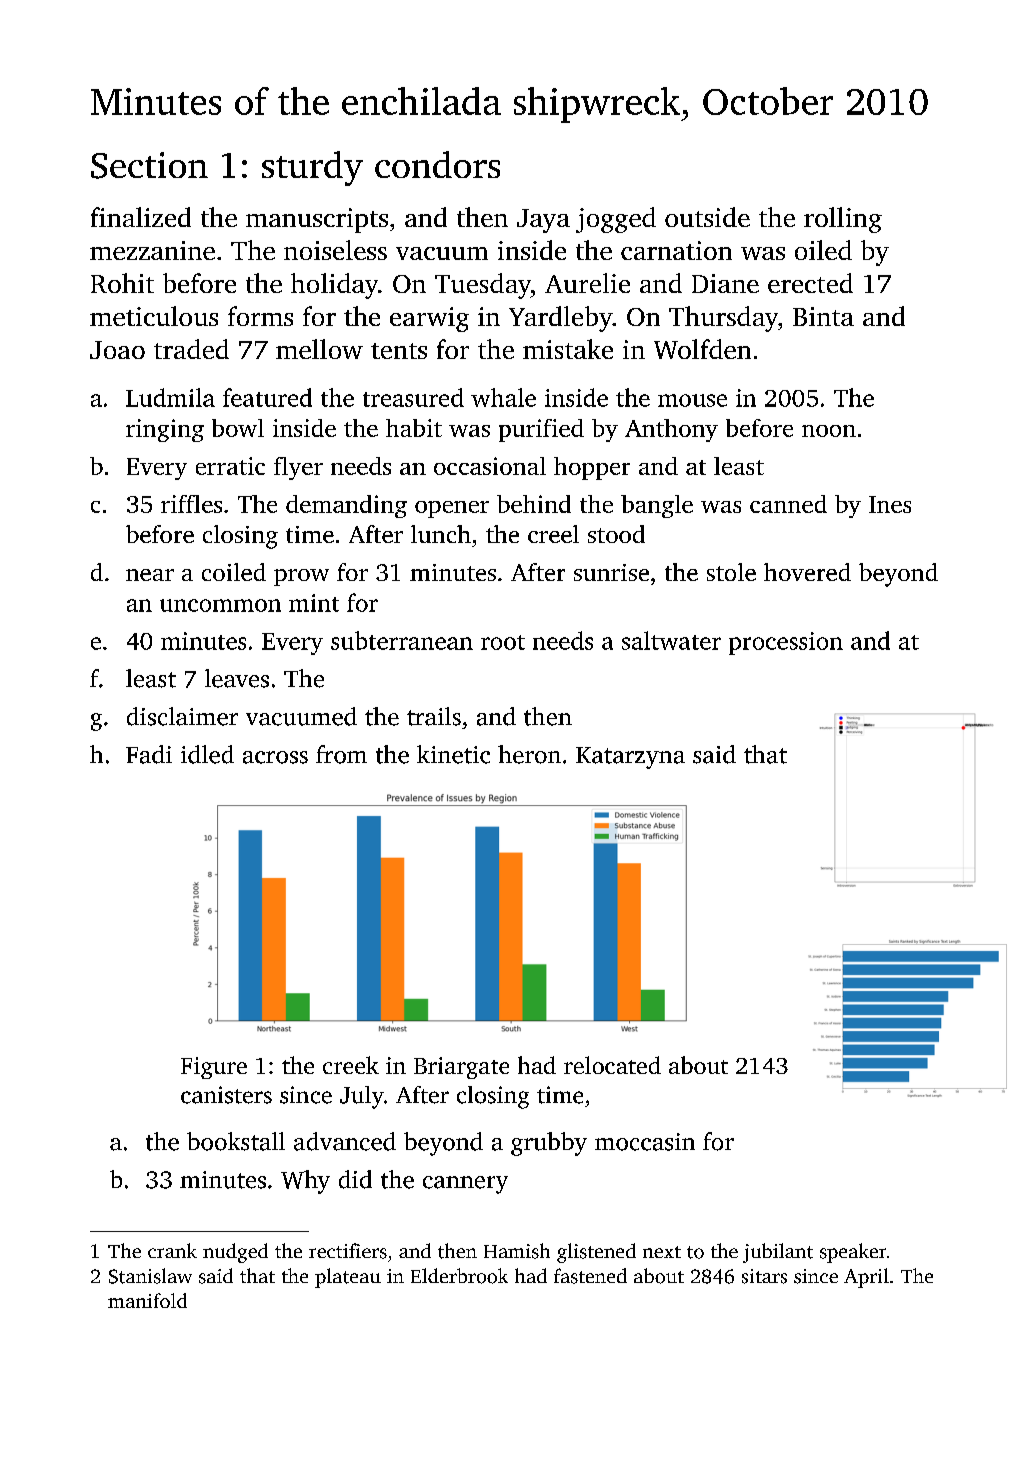 The height and width of the screenshot is (1463, 1030). What do you see at coordinates (465, 1185) in the screenshot?
I see `cannery` at bounding box center [465, 1185].
